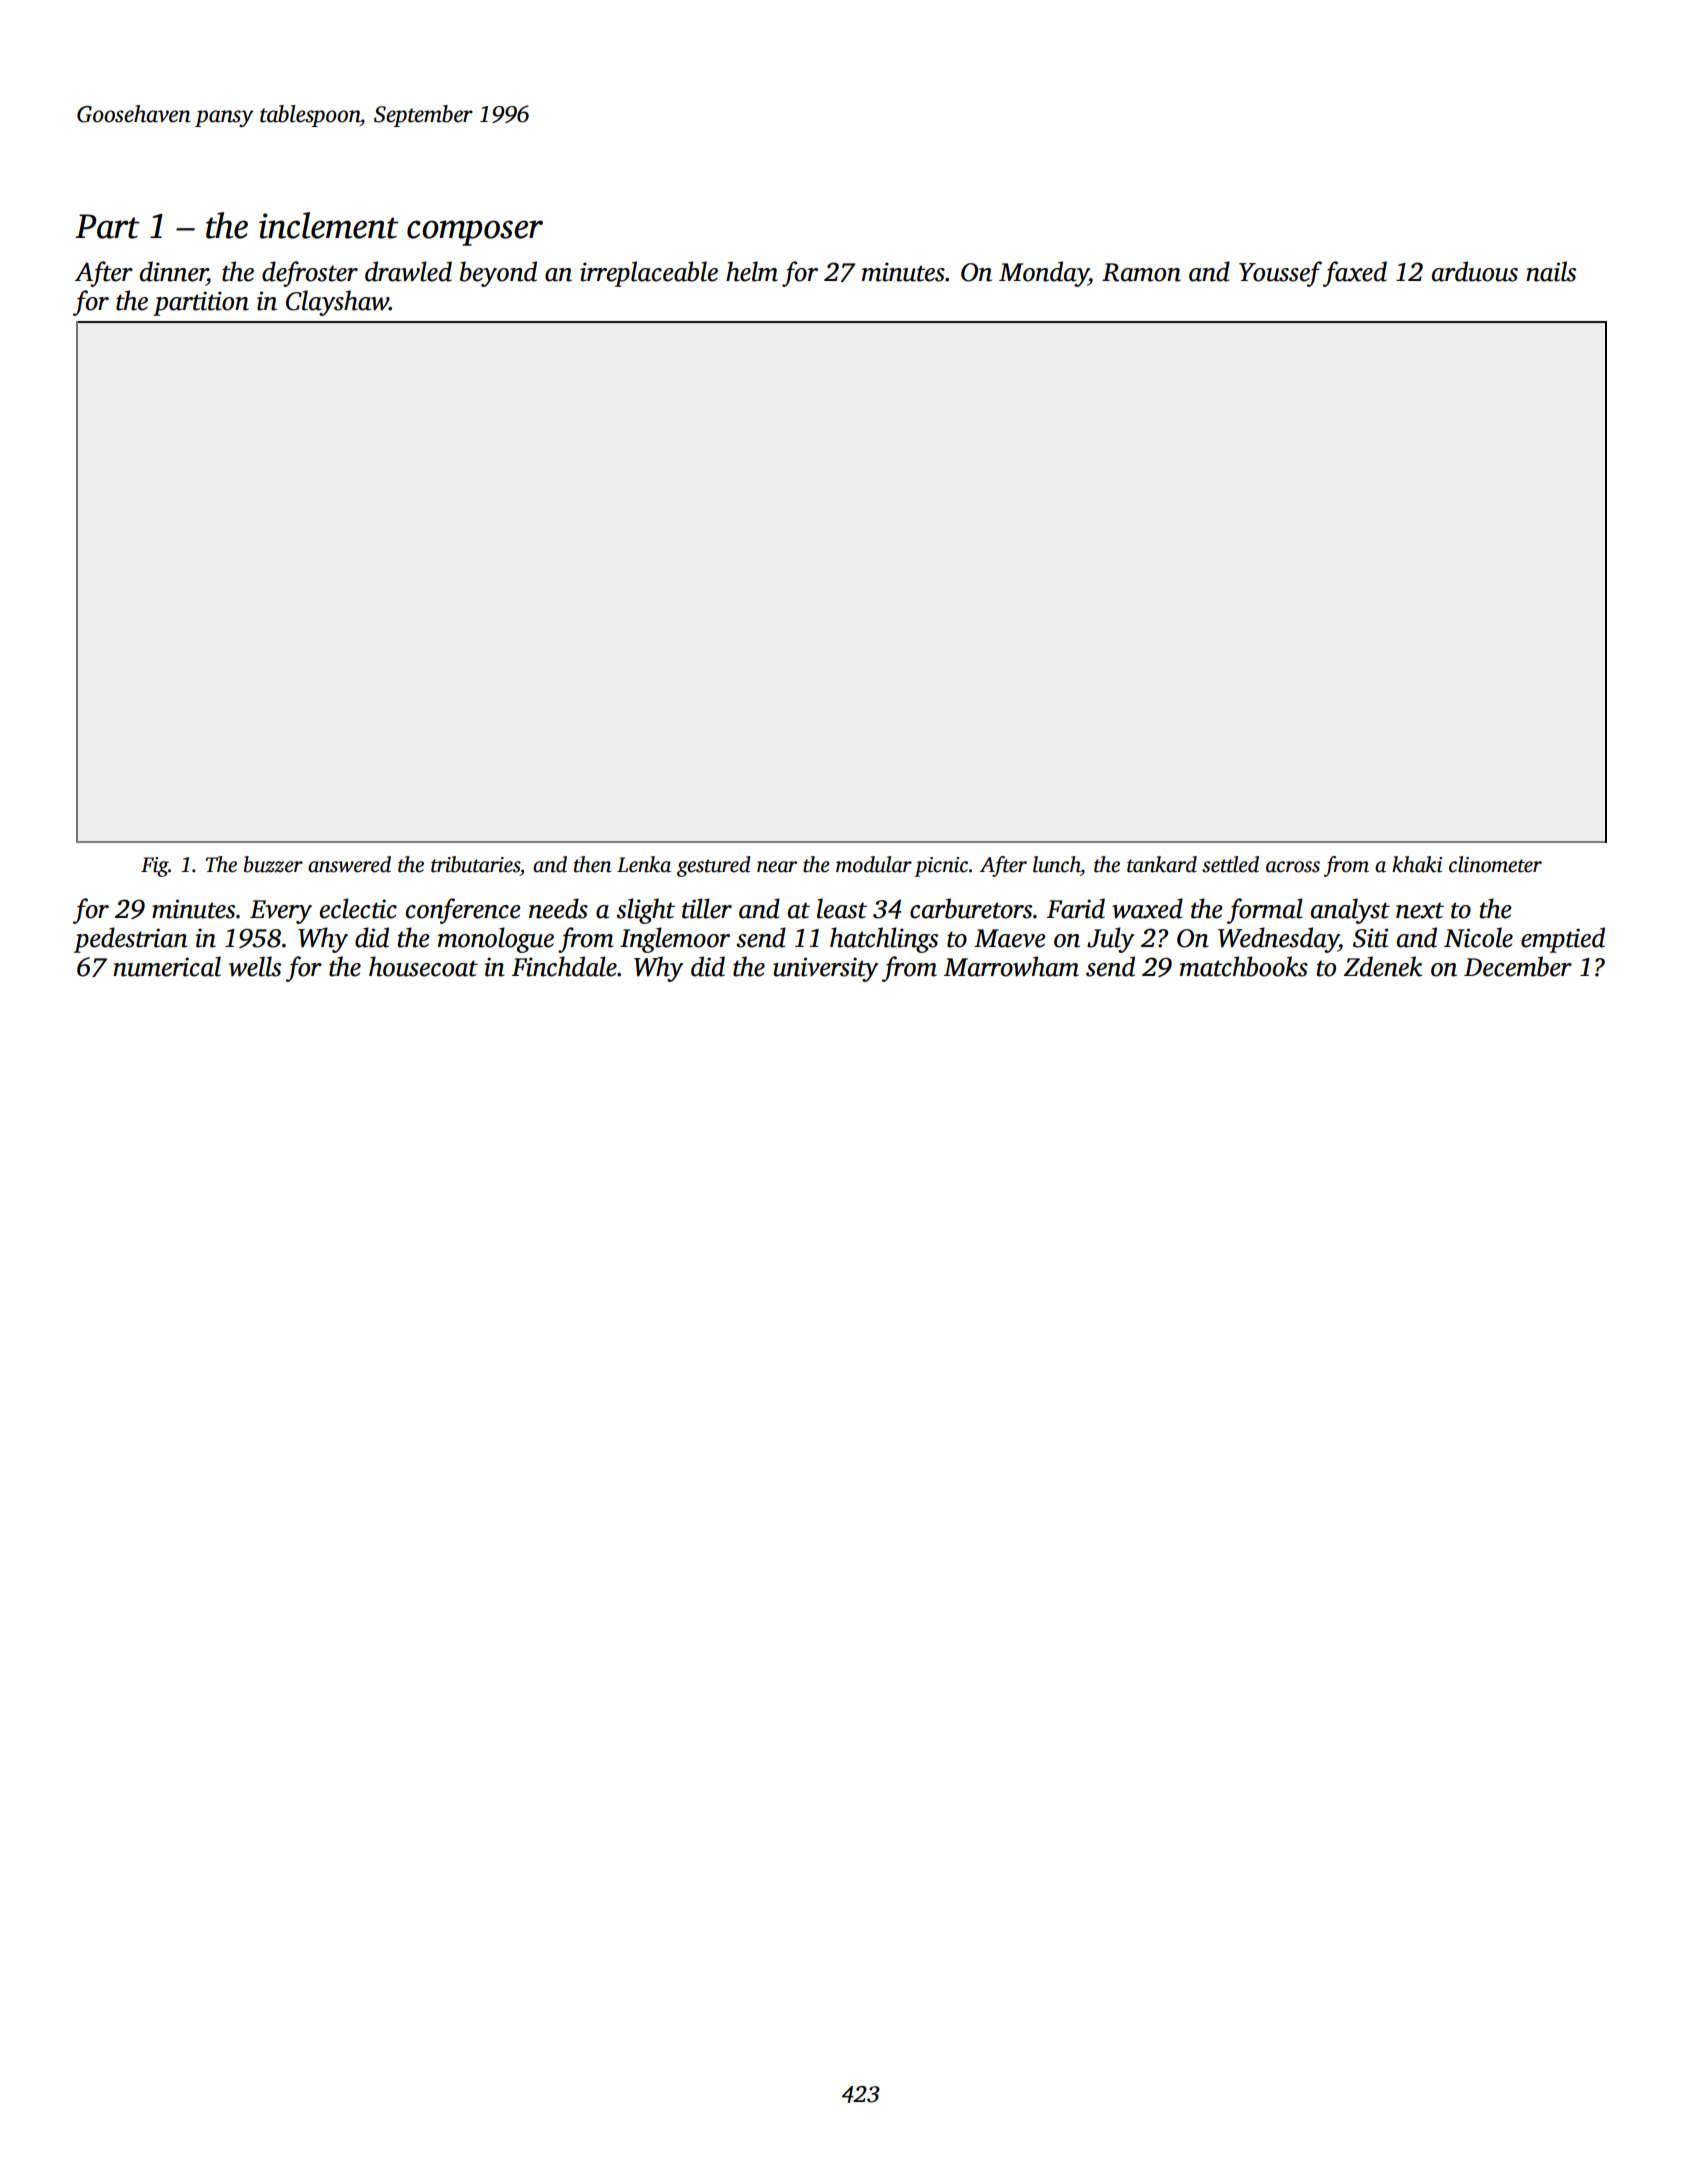 The width and height of the document is (1683, 2178). I want to click on numerical, so click(167, 966).
